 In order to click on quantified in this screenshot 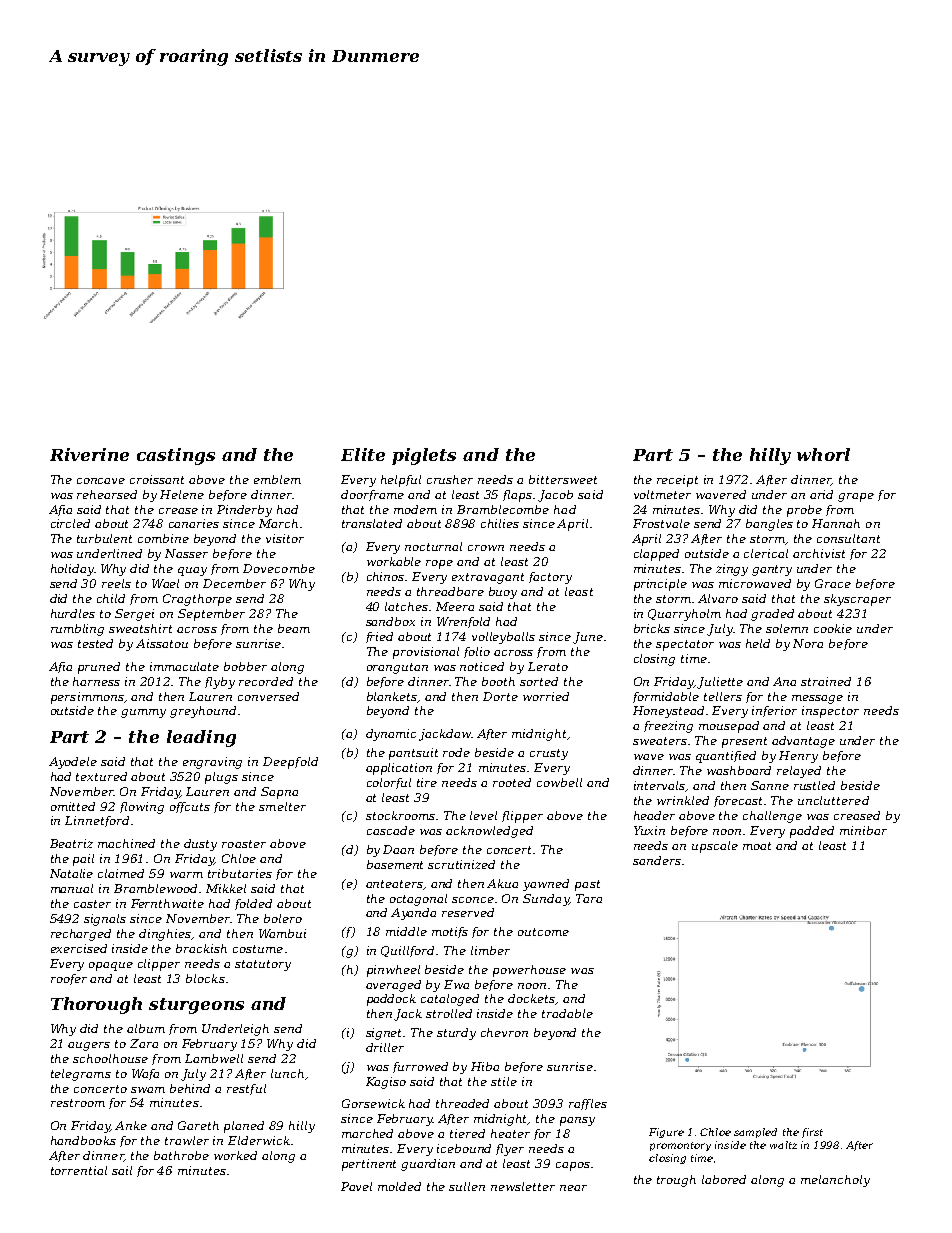, I will do `click(726, 757)`.
